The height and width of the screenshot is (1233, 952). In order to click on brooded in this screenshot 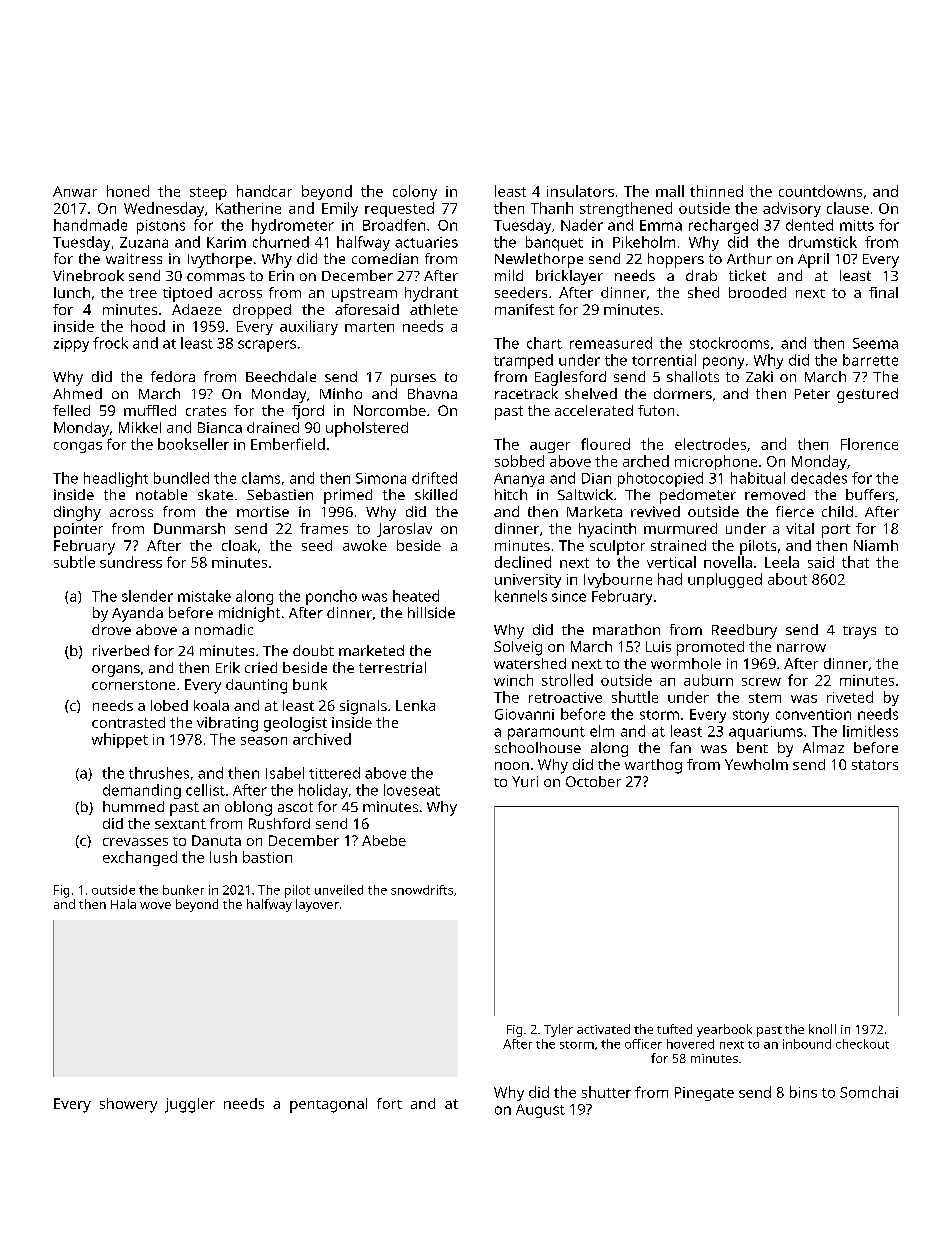, I will do `click(757, 292)`.
